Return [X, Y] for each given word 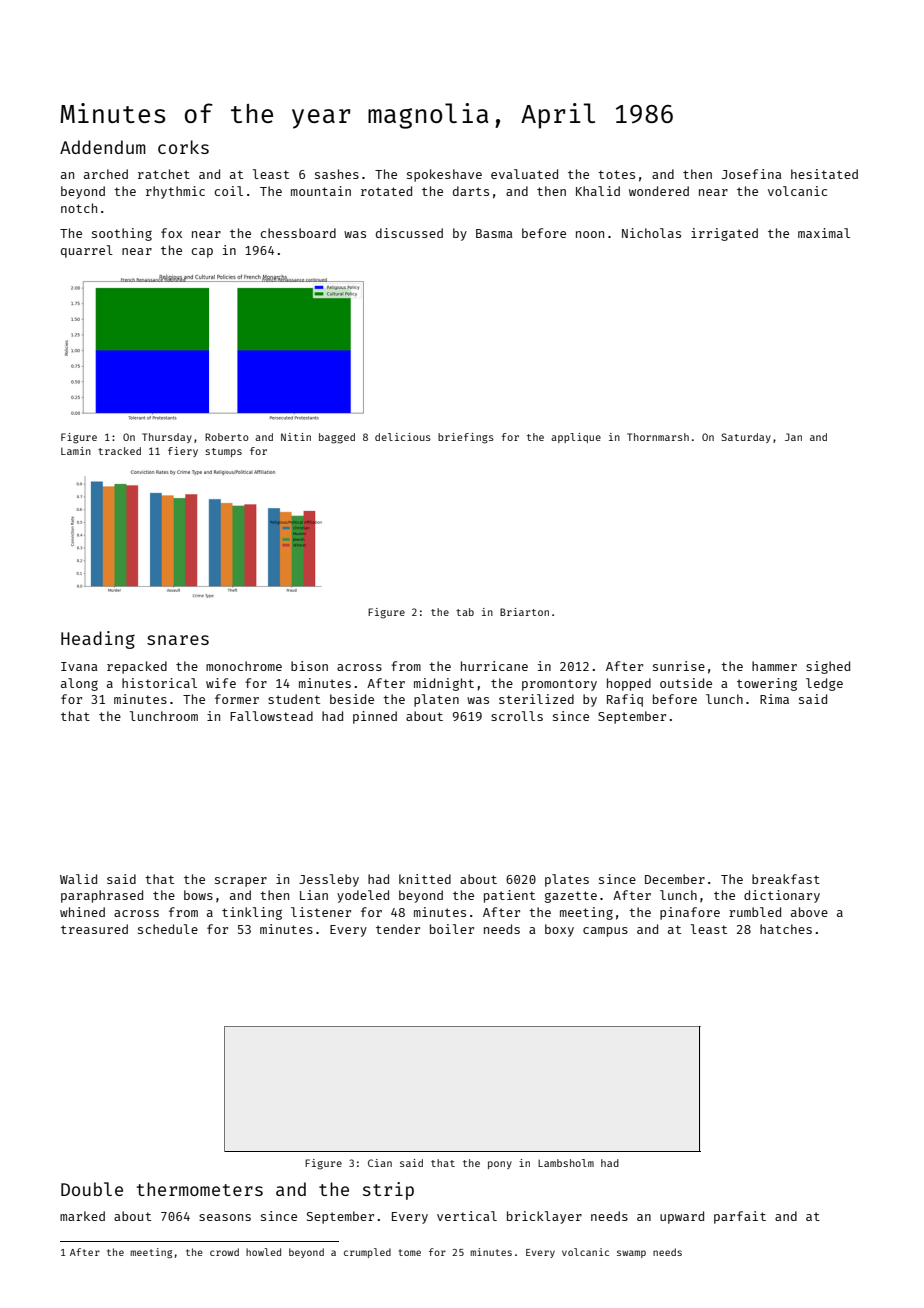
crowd [224, 1252]
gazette [571, 897]
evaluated [524, 174]
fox [171, 233]
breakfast [786, 879]
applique [576, 438]
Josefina [752, 174]
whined [82, 912]
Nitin [296, 437]
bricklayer [544, 1217]
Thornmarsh [658, 437]
